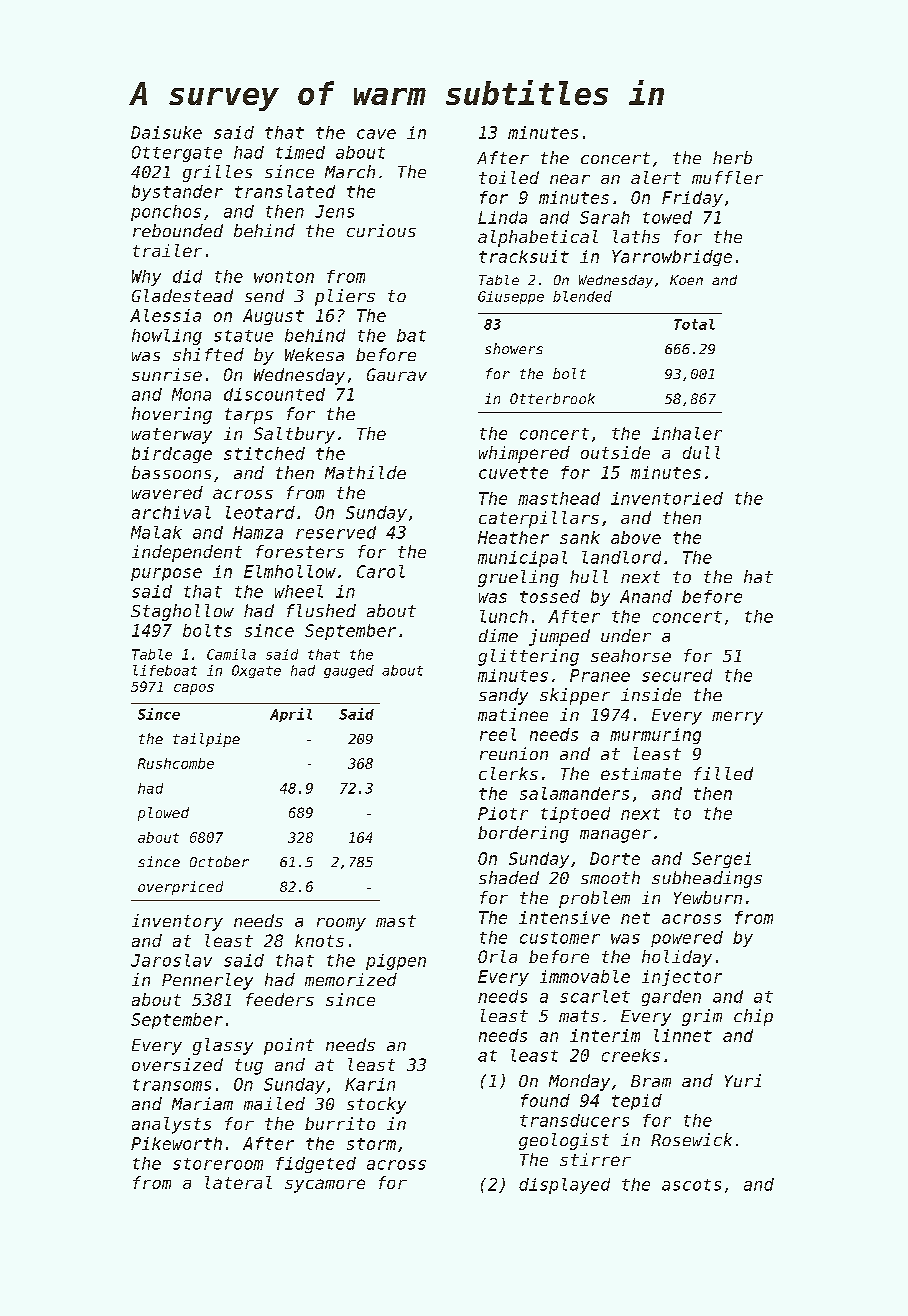 The width and height of the document is (908, 1316). I want to click on Gaurav, so click(397, 374).
